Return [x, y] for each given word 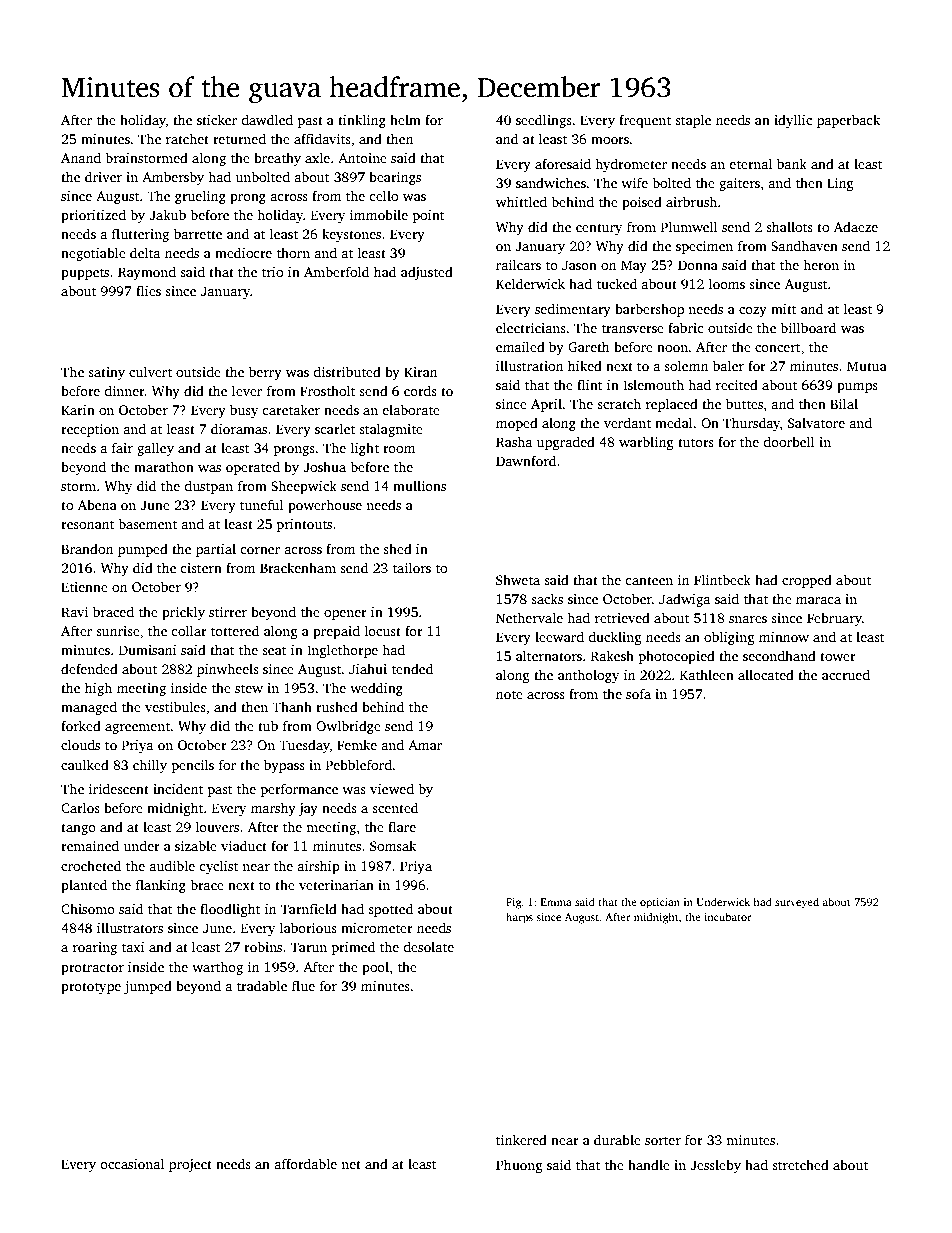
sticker [217, 119]
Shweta [518, 579]
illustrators [130, 927]
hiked [585, 365]
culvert [150, 371]
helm [405, 119]
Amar [425, 745]
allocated [766, 674]
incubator [727, 917]
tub [268, 725]
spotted [390, 910]
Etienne [84, 587]
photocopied [677, 657]
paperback [848, 121]
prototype [91, 988]
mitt [783, 309]
